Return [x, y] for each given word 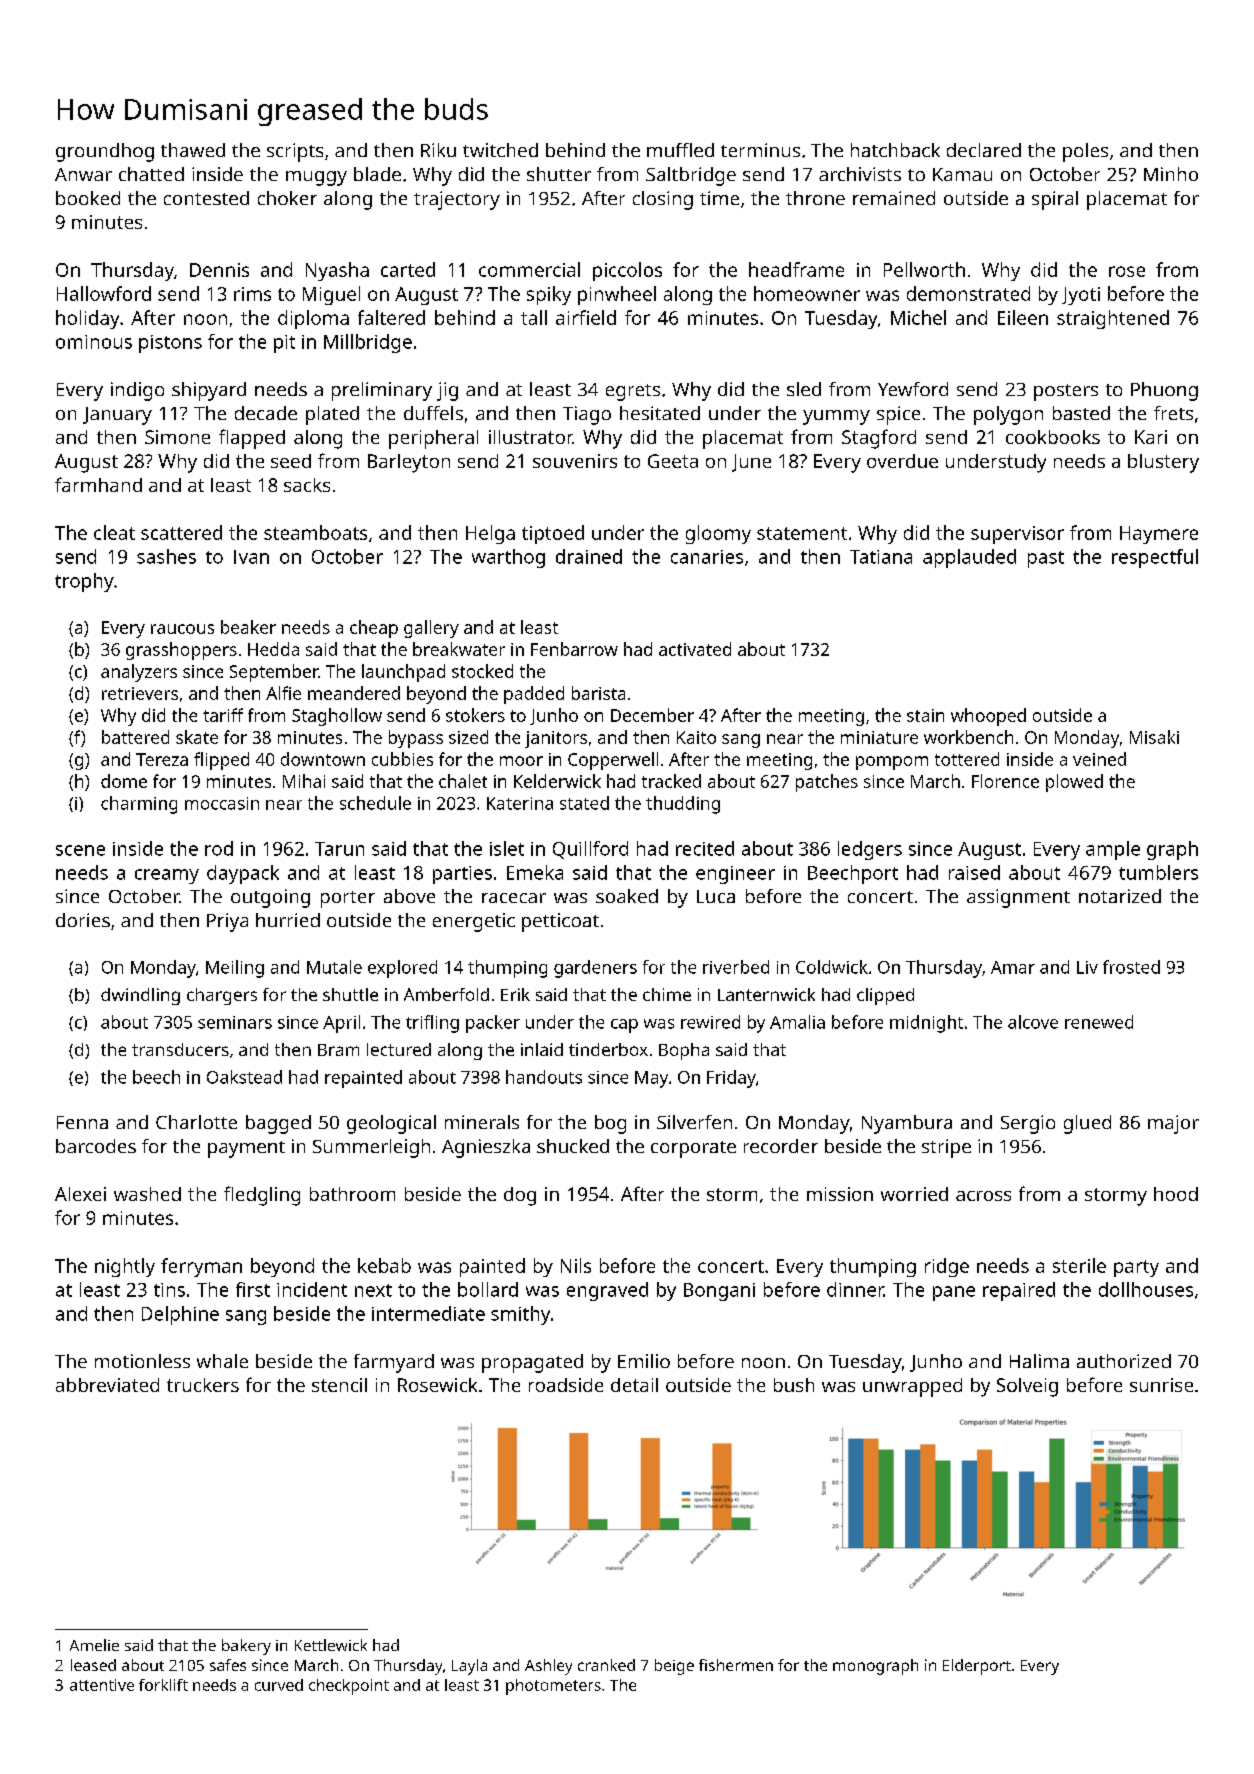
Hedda [273, 649]
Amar [1013, 967]
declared [984, 150]
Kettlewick [331, 1645]
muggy [316, 178]
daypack [243, 874]
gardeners [595, 969]
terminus [760, 150]
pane [954, 1293]
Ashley [548, 1667]
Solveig [1027, 1387]
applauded [969, 558]
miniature [879, 737]
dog [520, 1196]
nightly [125, 1267]
